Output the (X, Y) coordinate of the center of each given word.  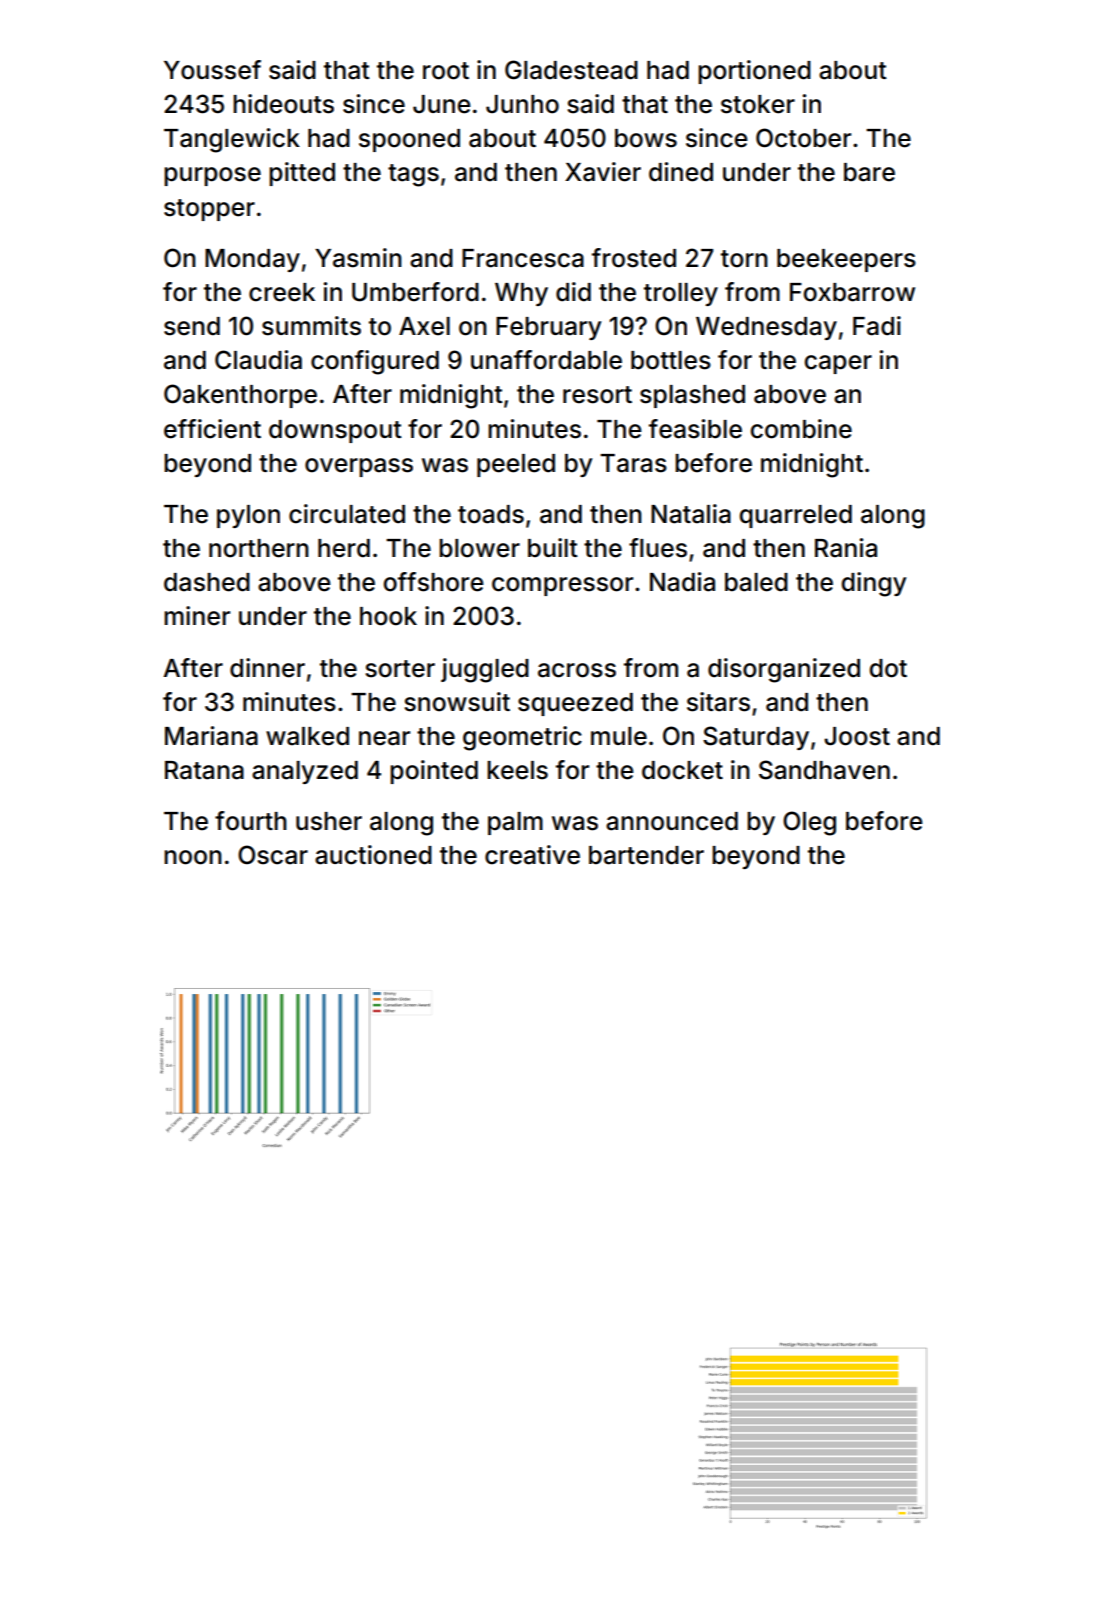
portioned (754, 72)
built (553, 548)
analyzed (305, 772)
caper (838, 364)
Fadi (877, 326)
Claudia (258, 360)
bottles (671, 360)
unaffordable (546, 360)
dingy (874, 584)
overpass (359, 467)
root (446, 71)
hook (388, 616)
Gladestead (571, 70)
